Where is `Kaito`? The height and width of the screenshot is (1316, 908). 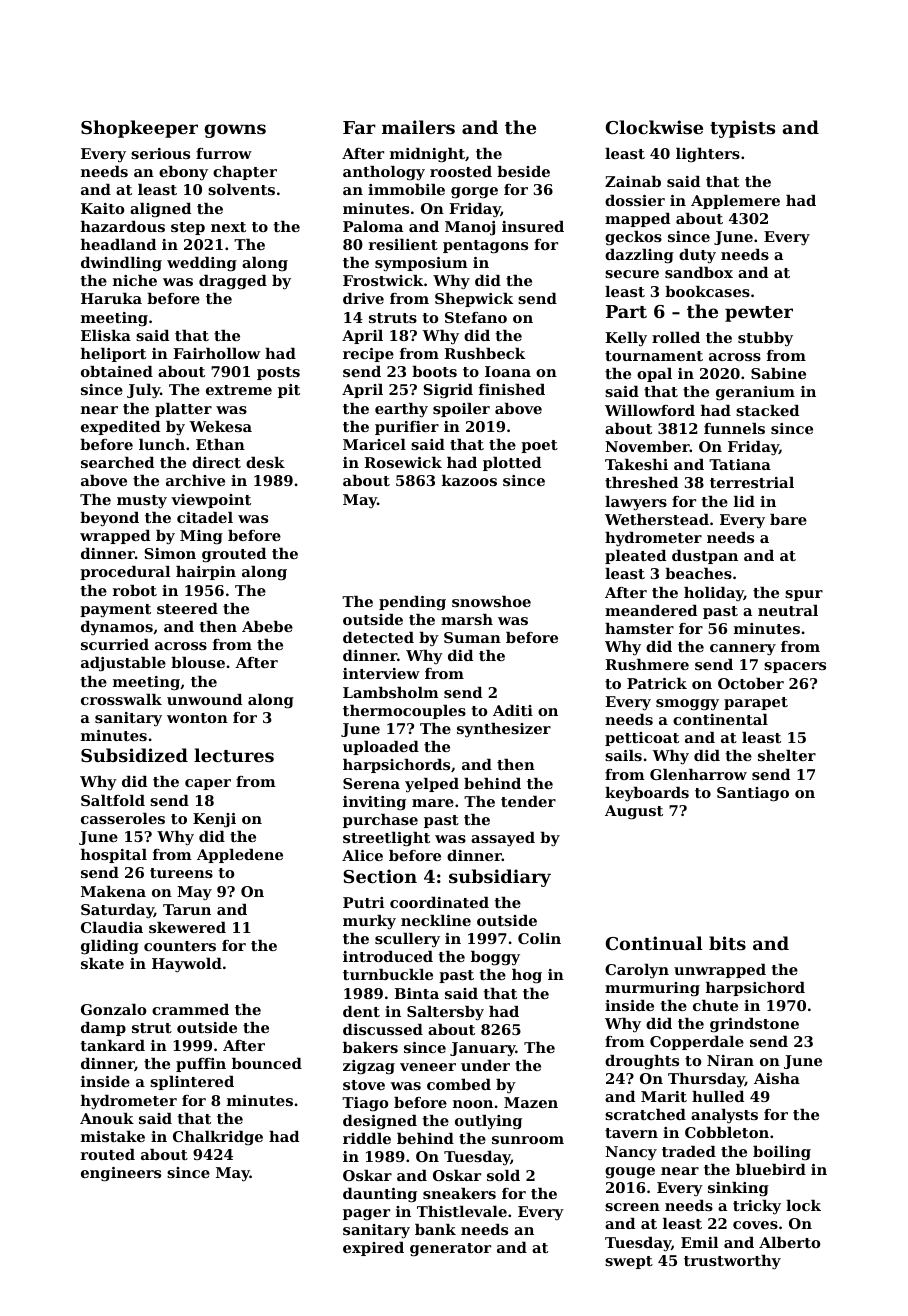
Kaito is located at coordinates (102, 208).
